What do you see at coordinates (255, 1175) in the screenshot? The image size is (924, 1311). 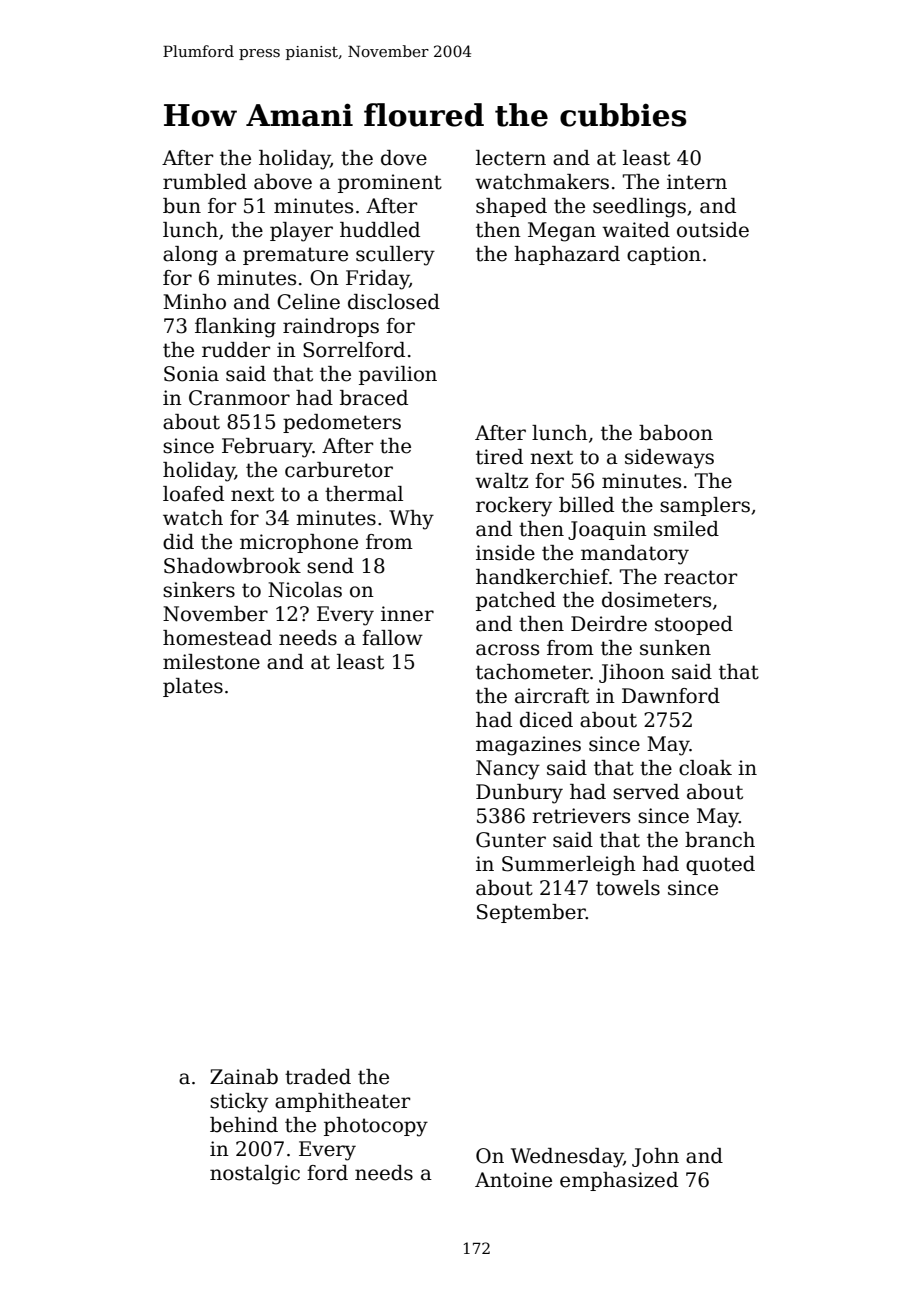 I see `nostalgic` at bounding box center [255, 1175].
